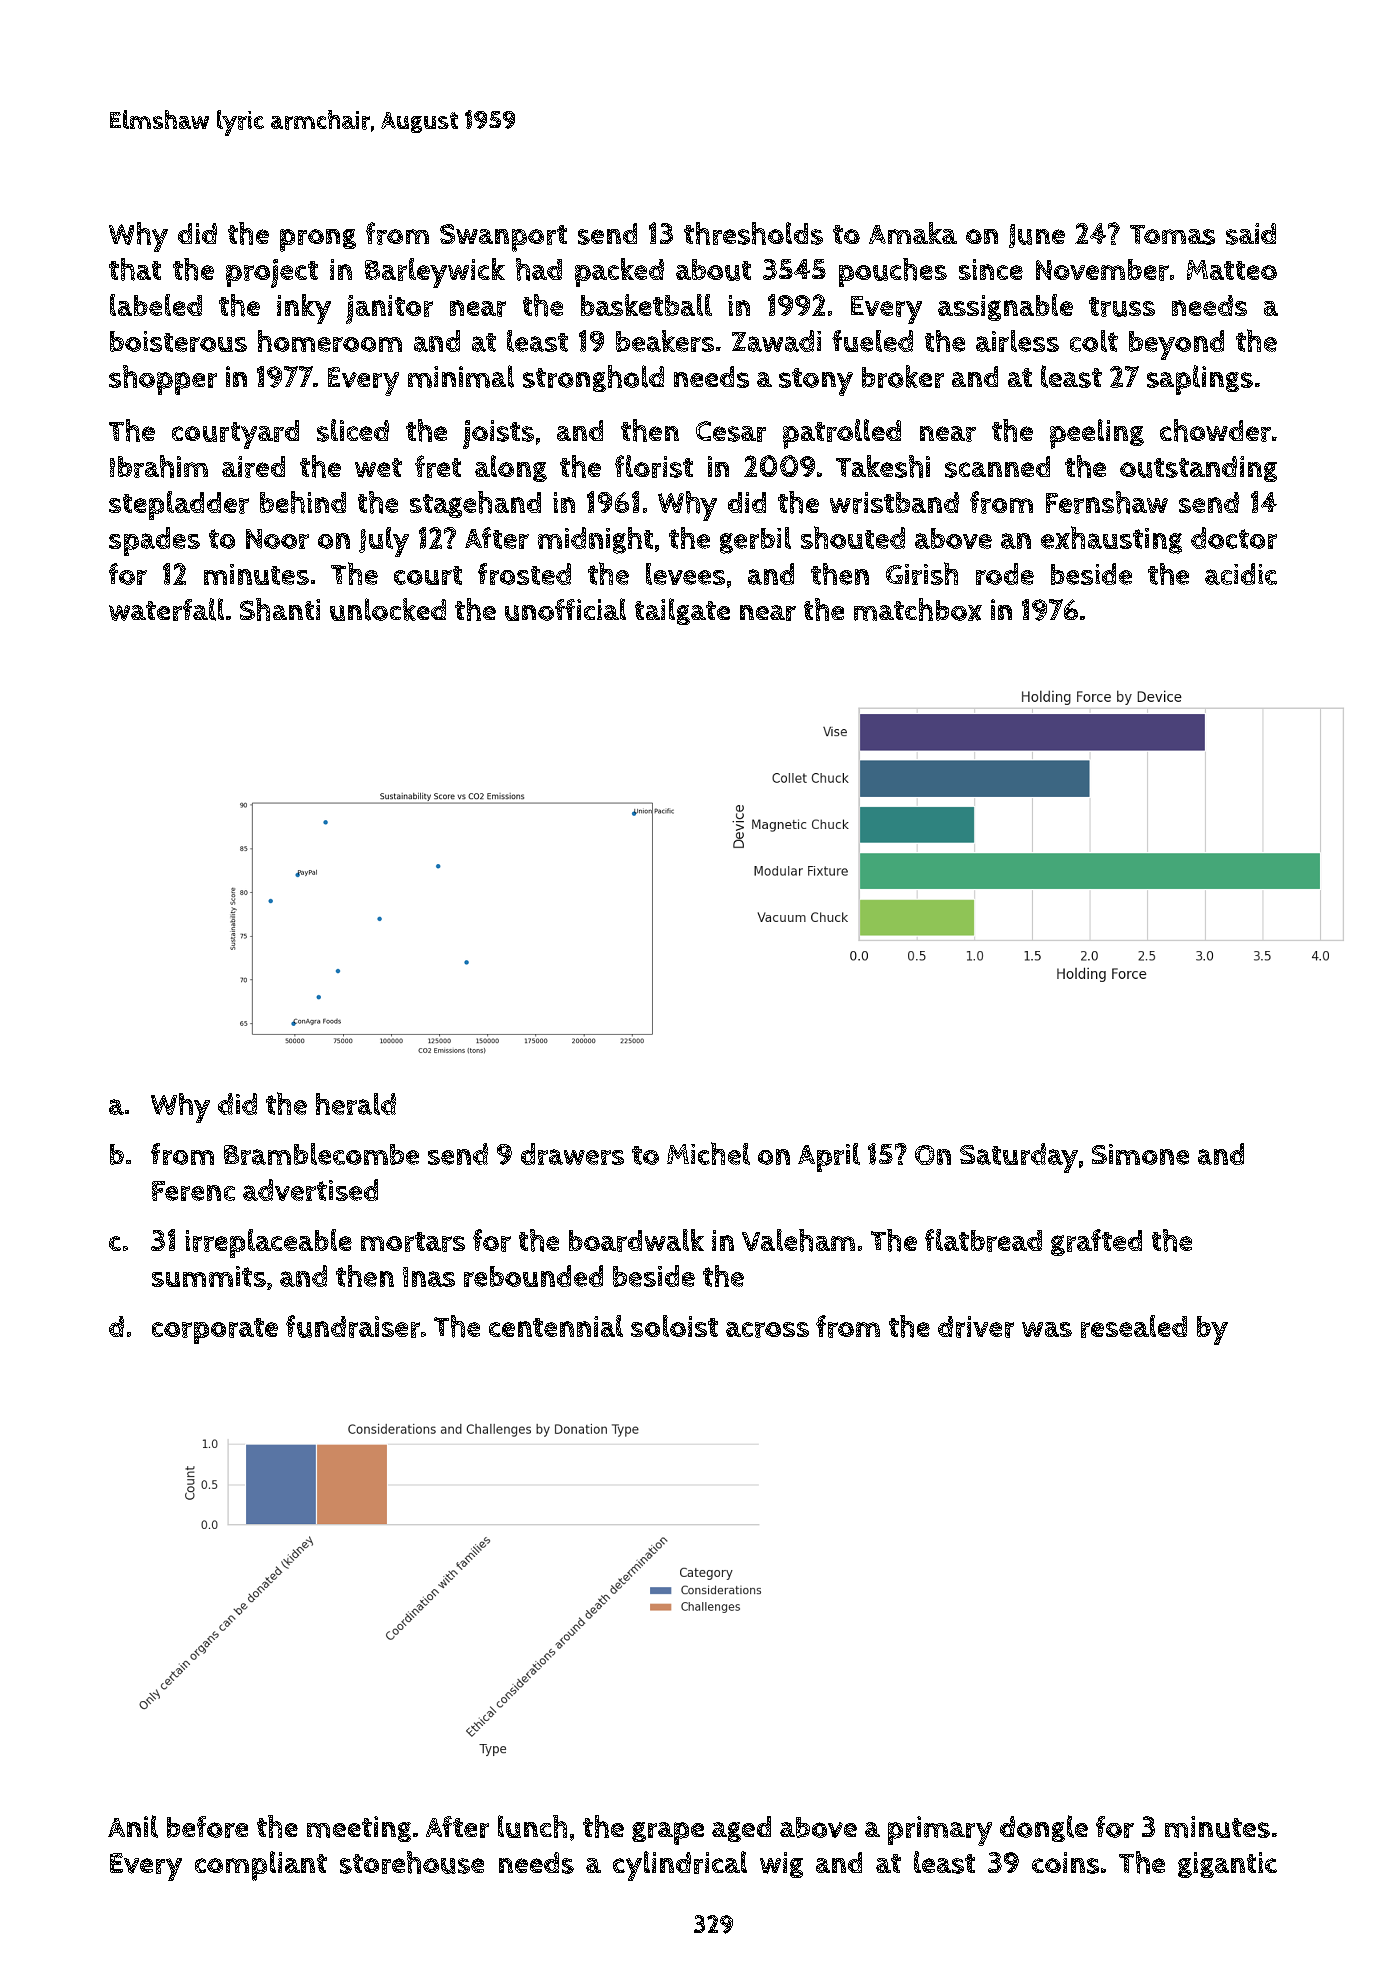 This screenshot has height=1969, width=1386. What do you see at coordinates (565, 609) in the screenshot?
I see `unofficial` at bounding box center [565, 609].
